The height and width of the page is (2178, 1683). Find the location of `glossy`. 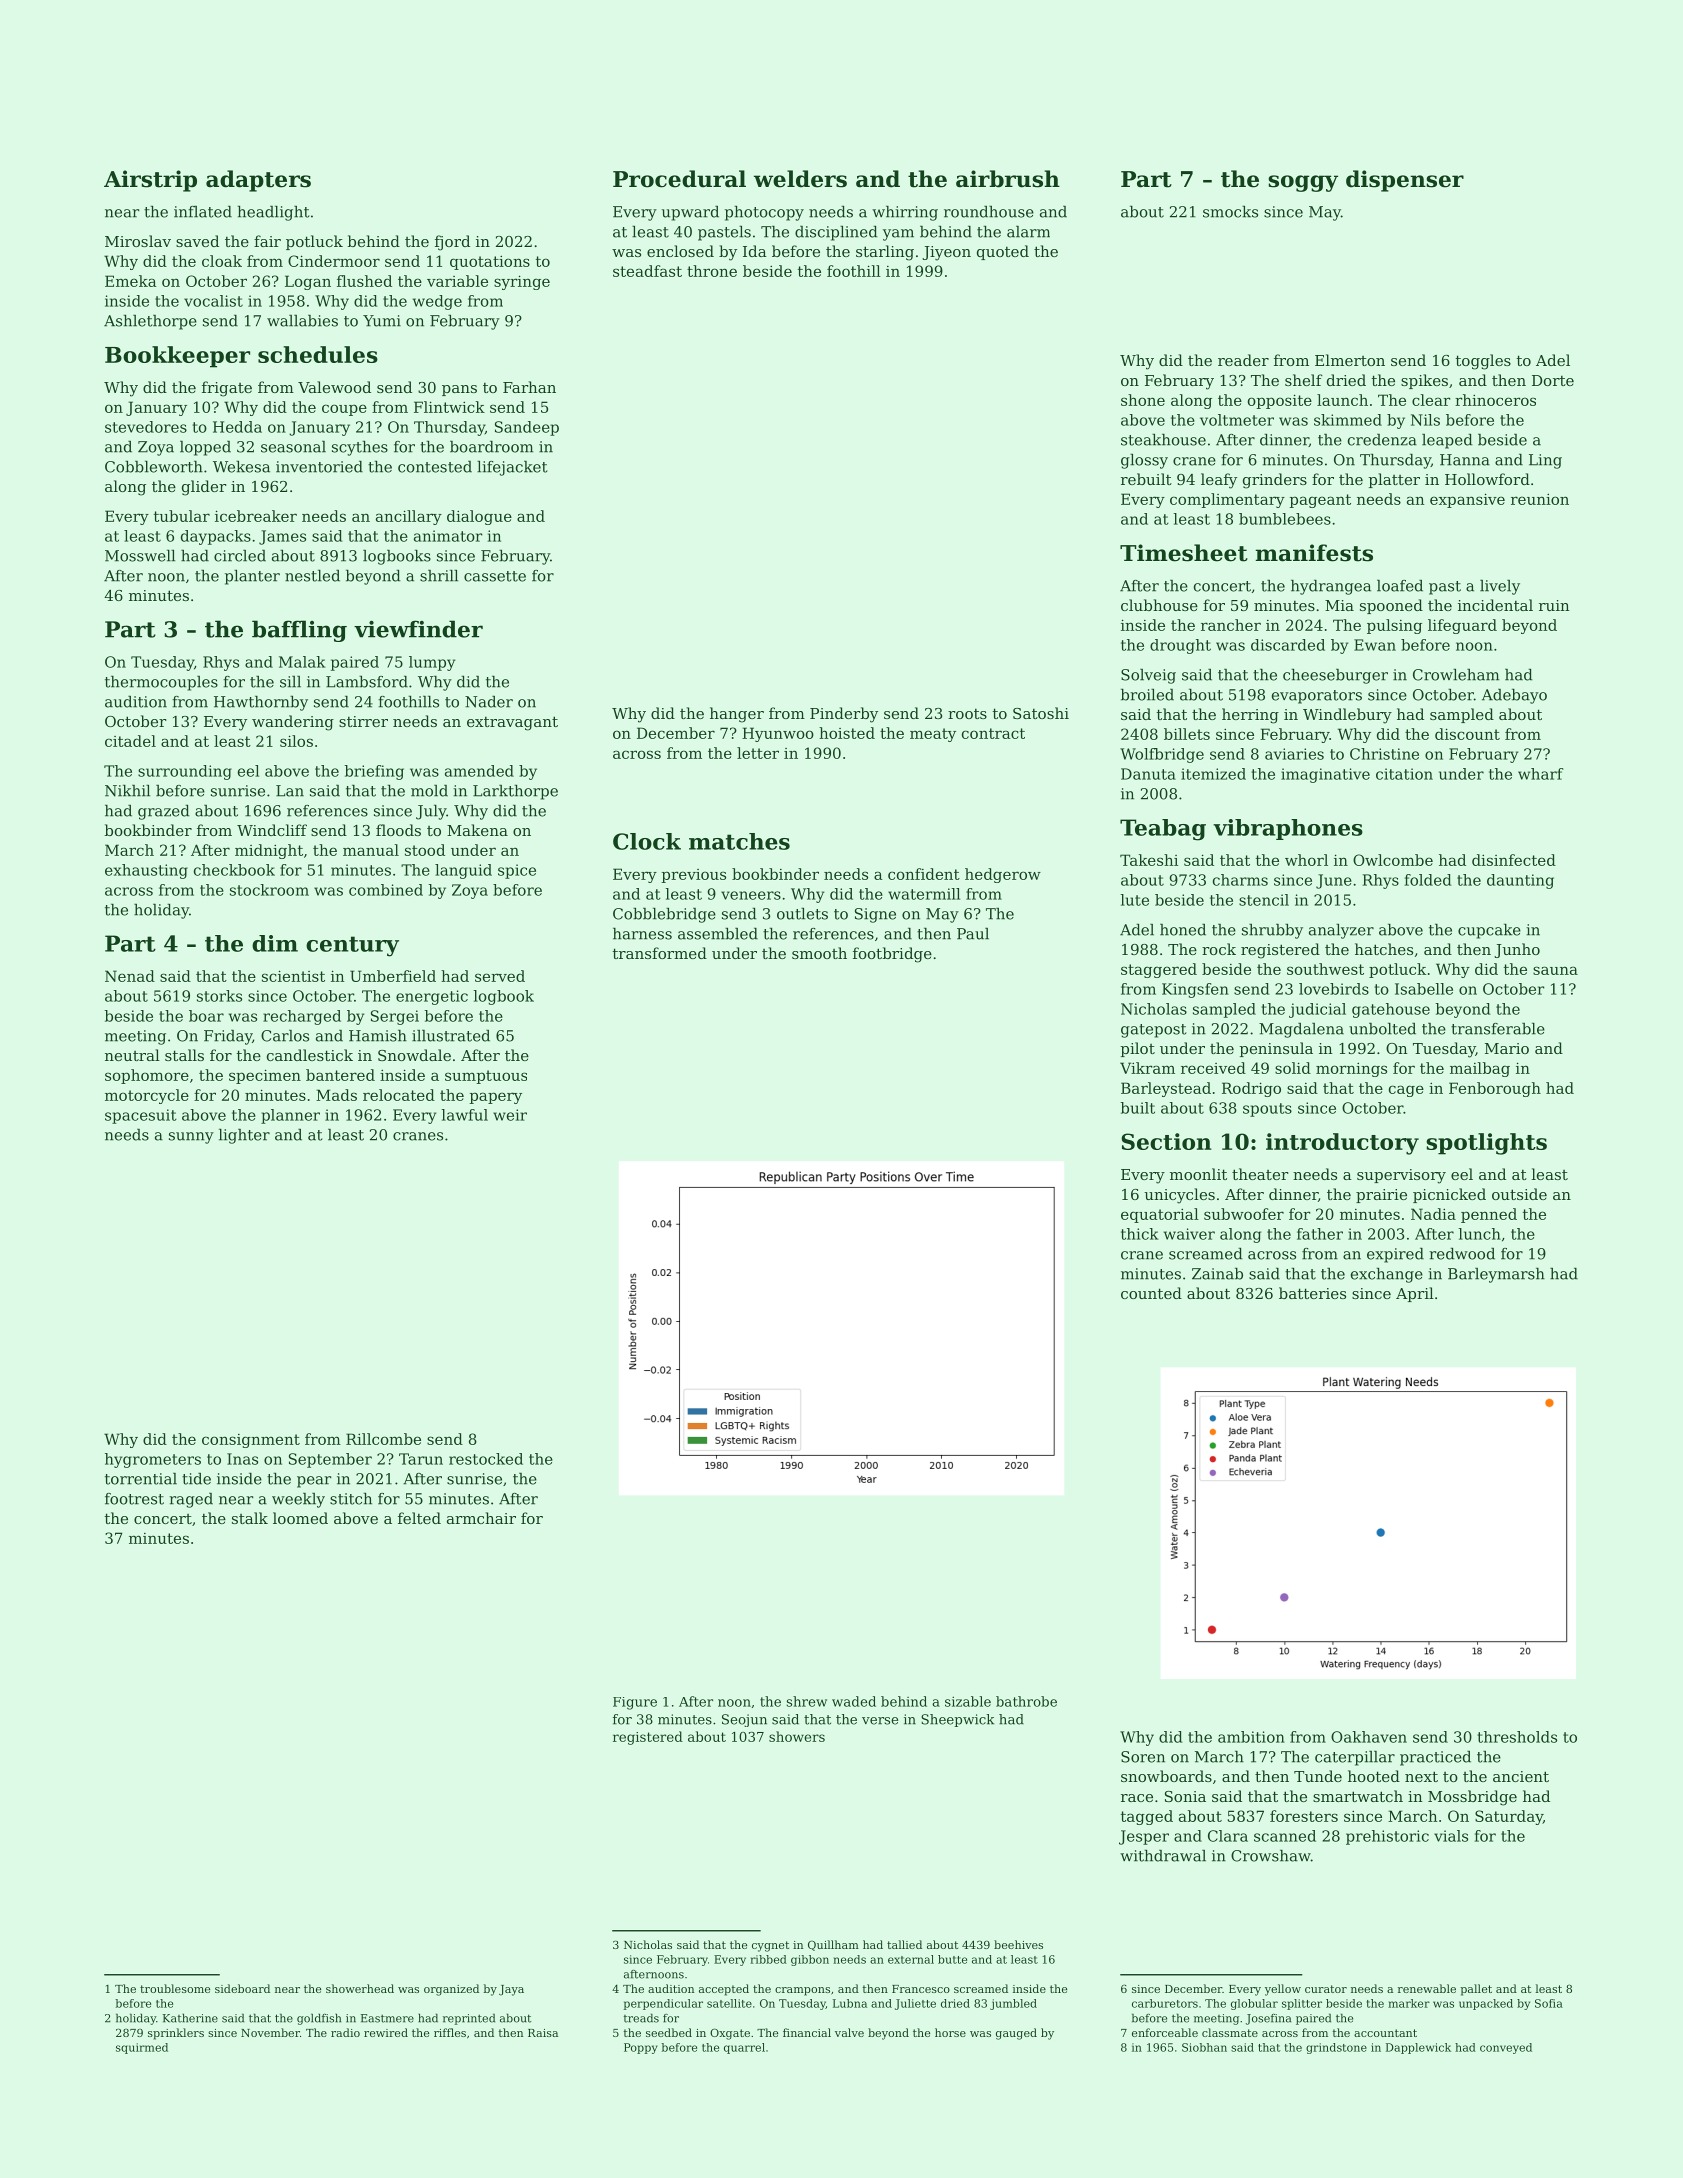

glossy is located at coordinates (1144, 461).
